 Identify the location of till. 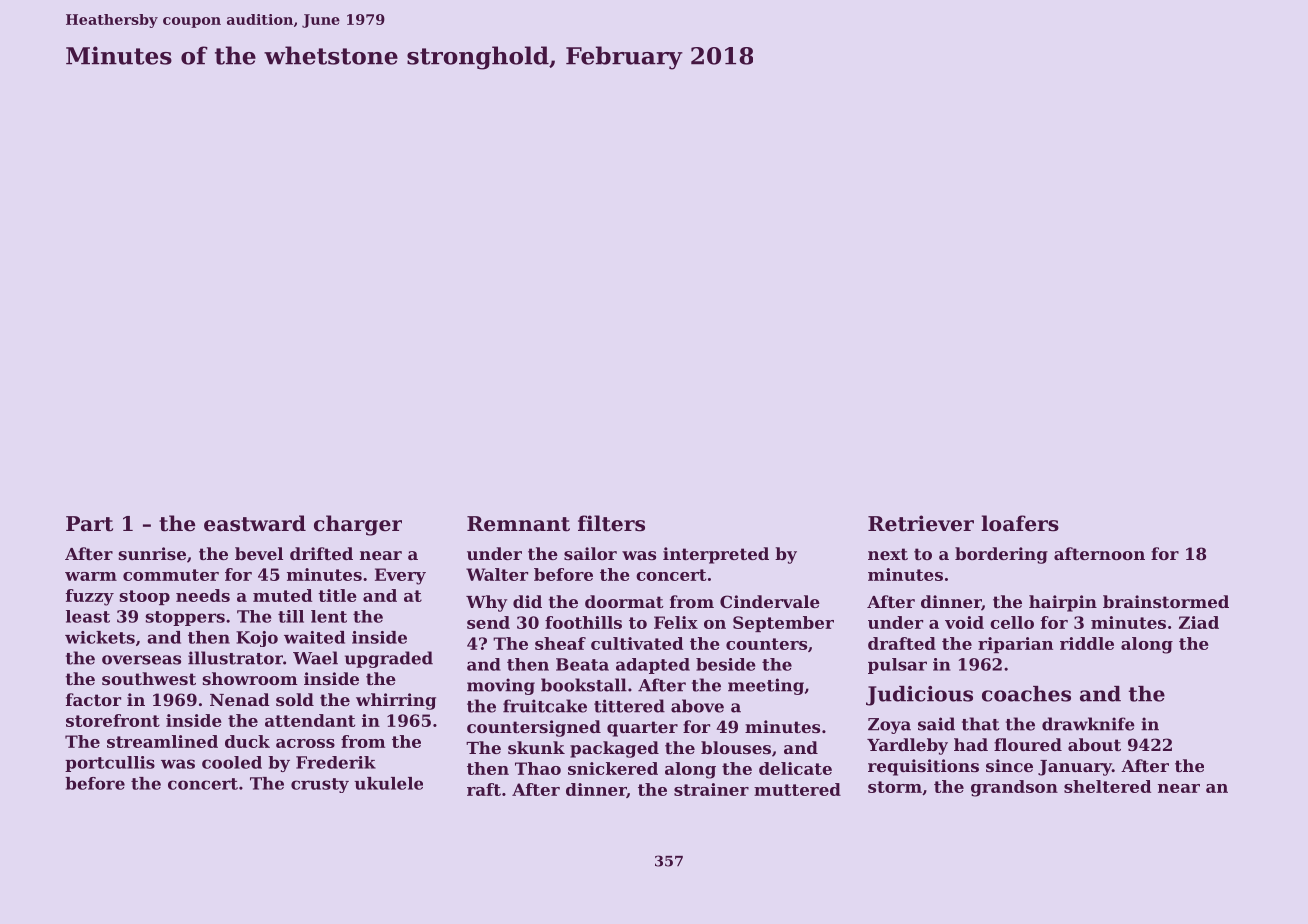
(291, 616).
